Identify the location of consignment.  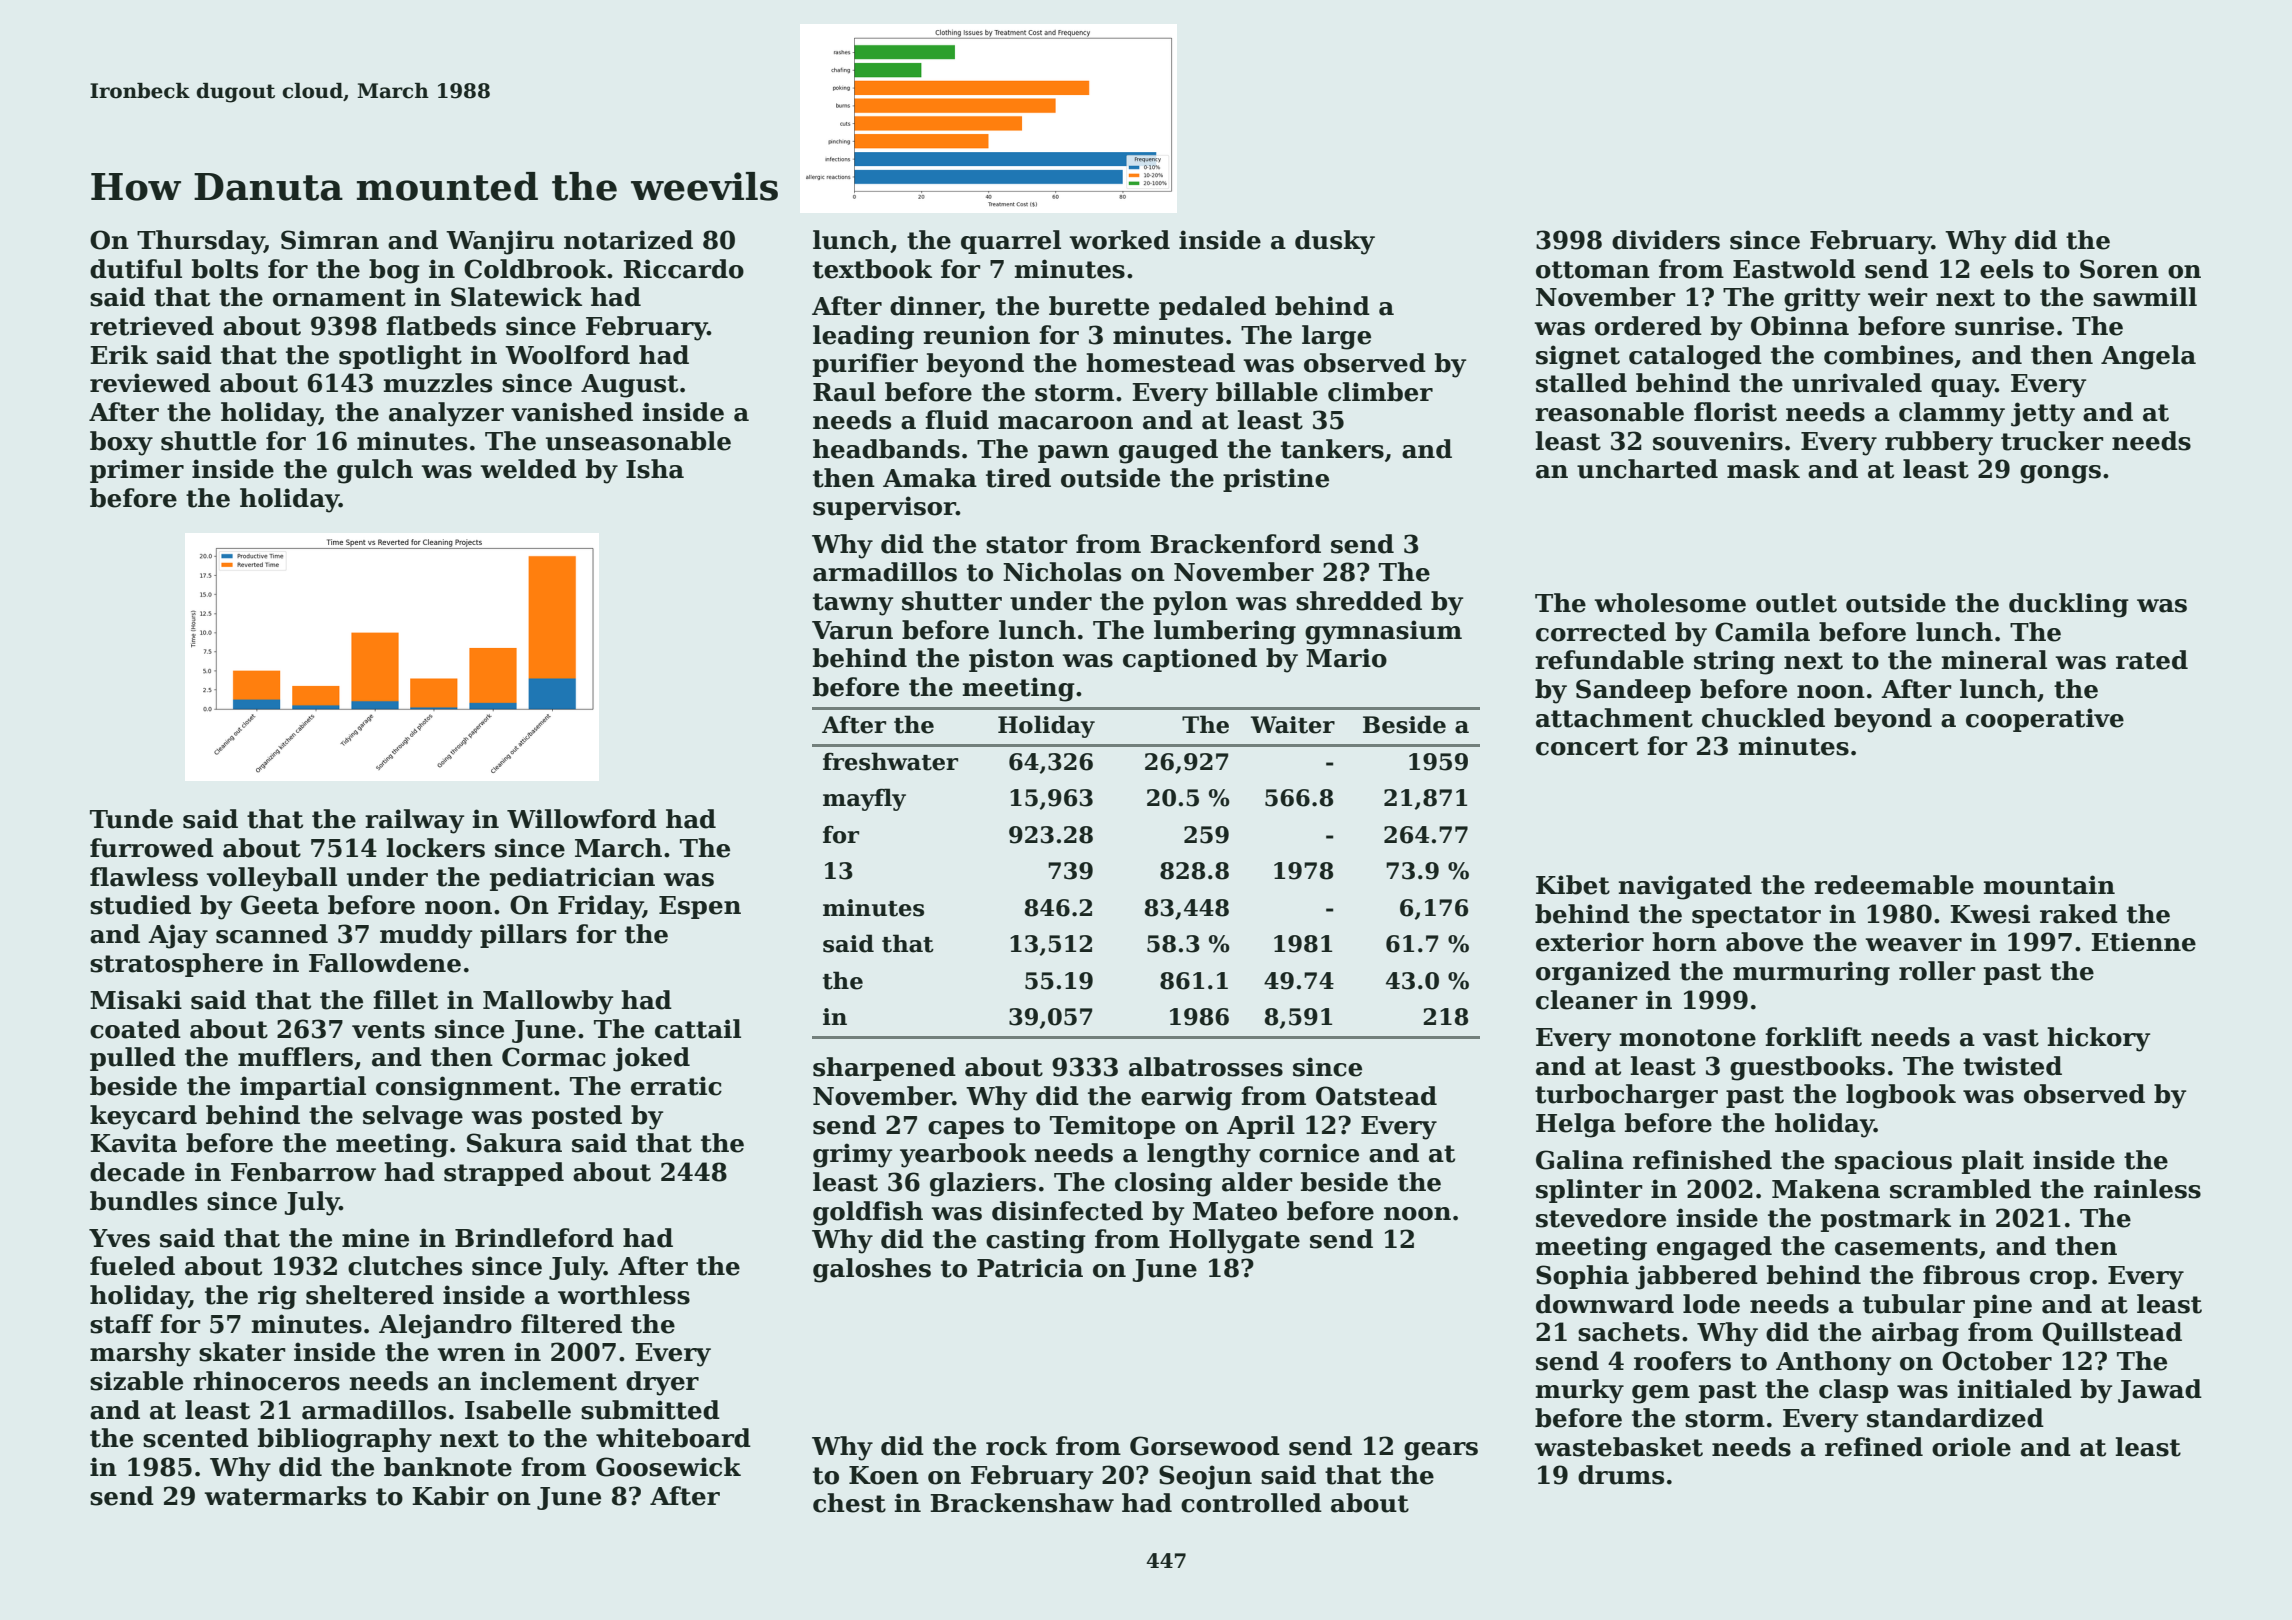
(464, 1088).
